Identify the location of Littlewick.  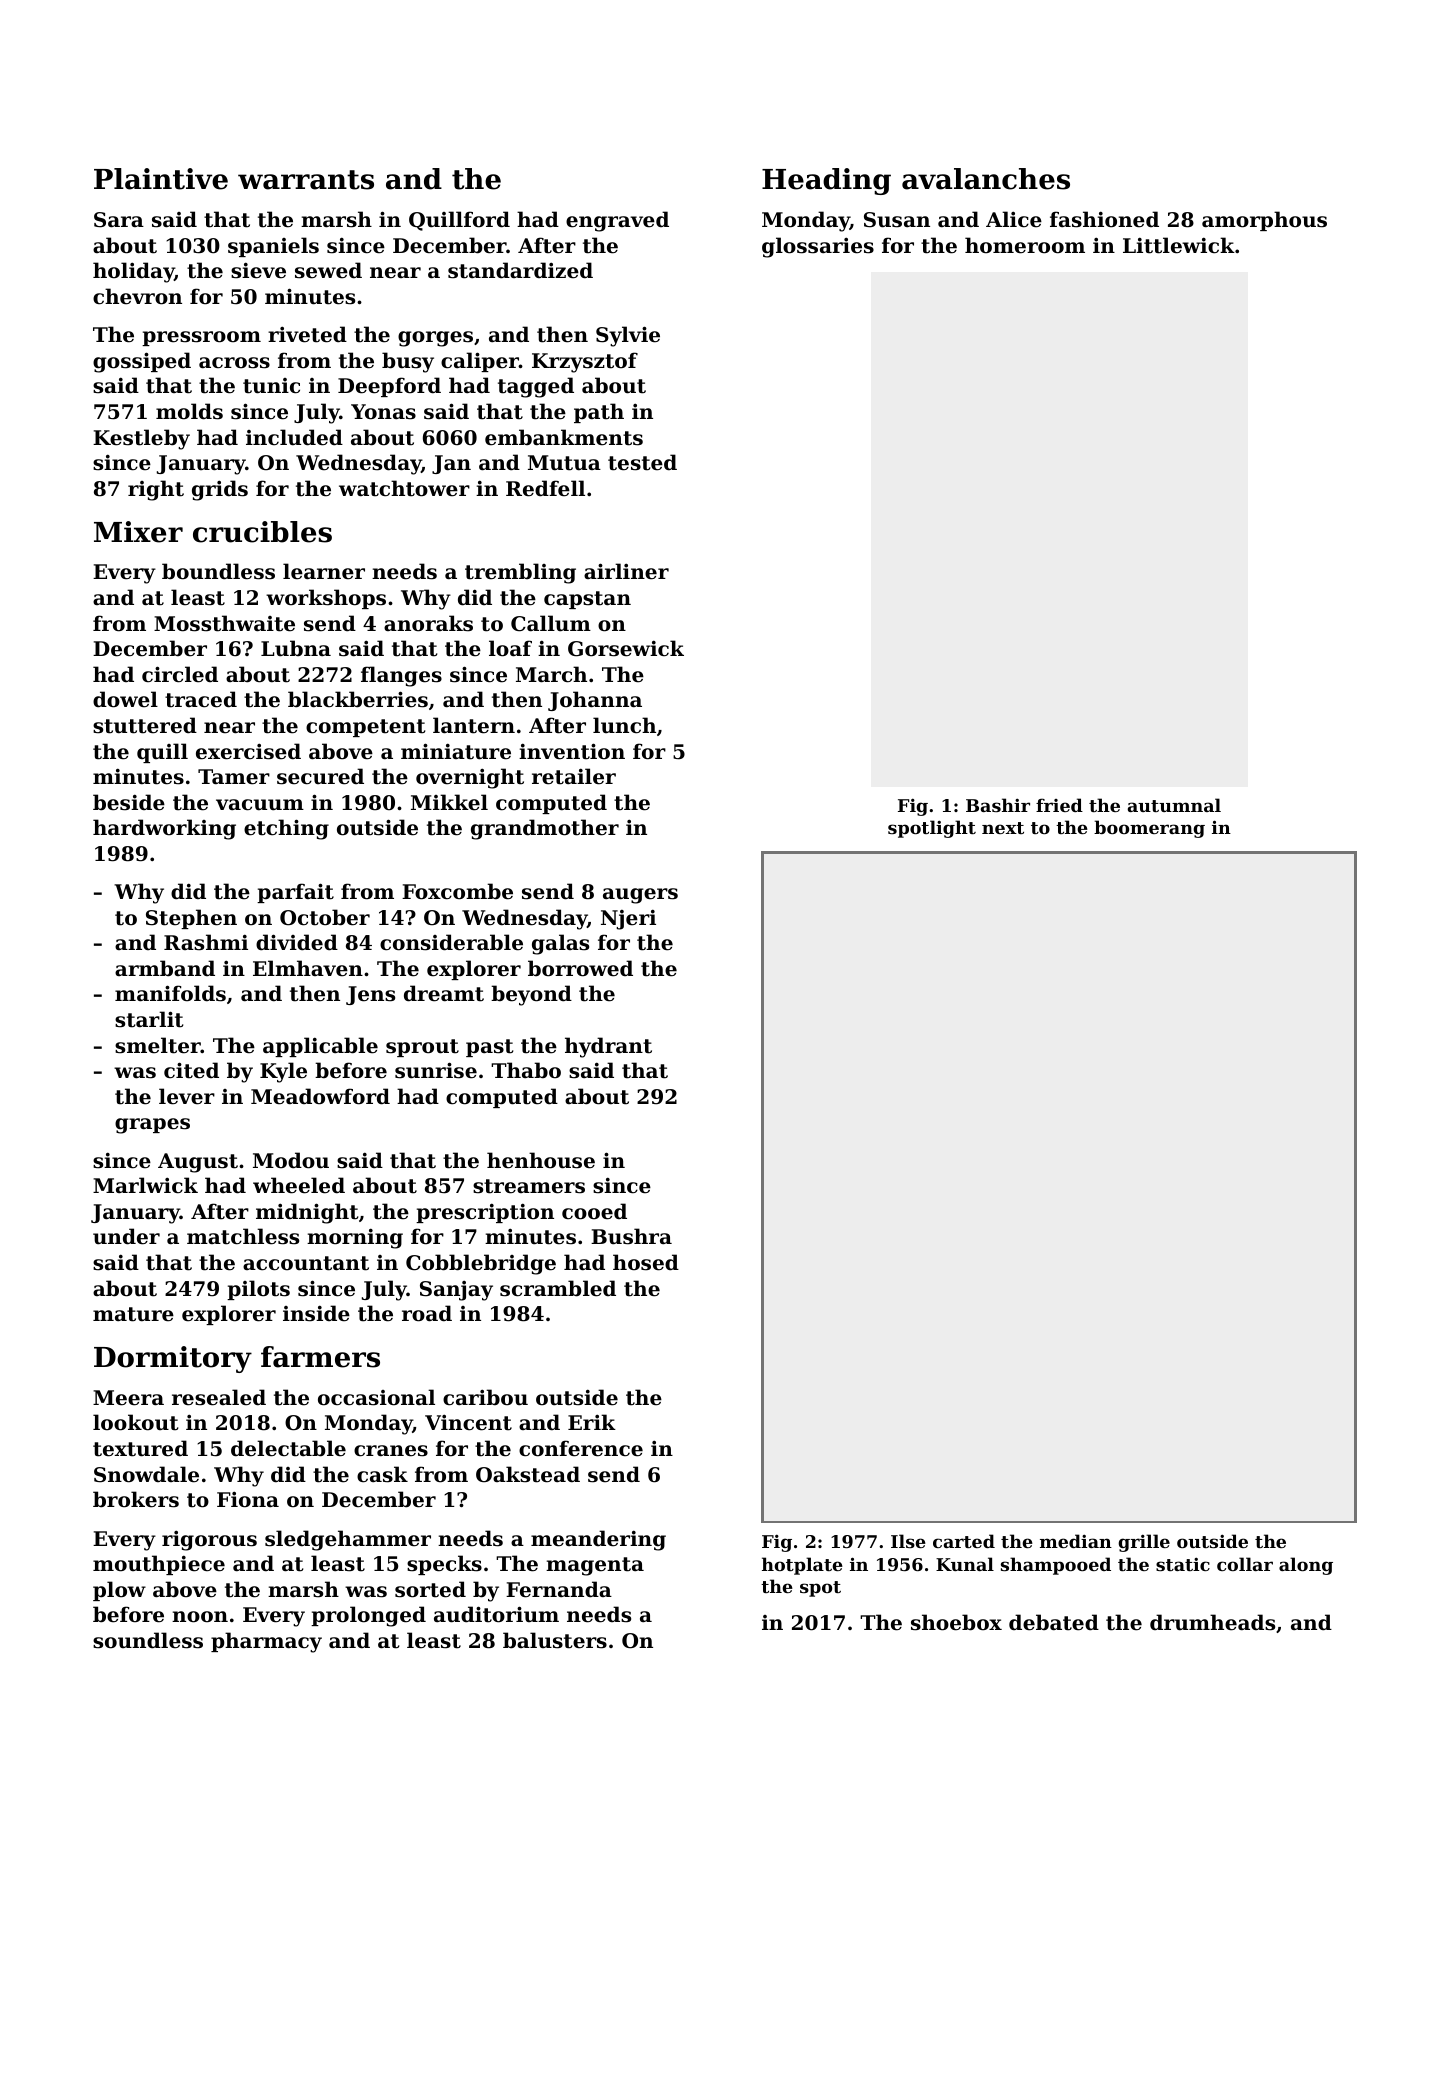
(1179, 245).
